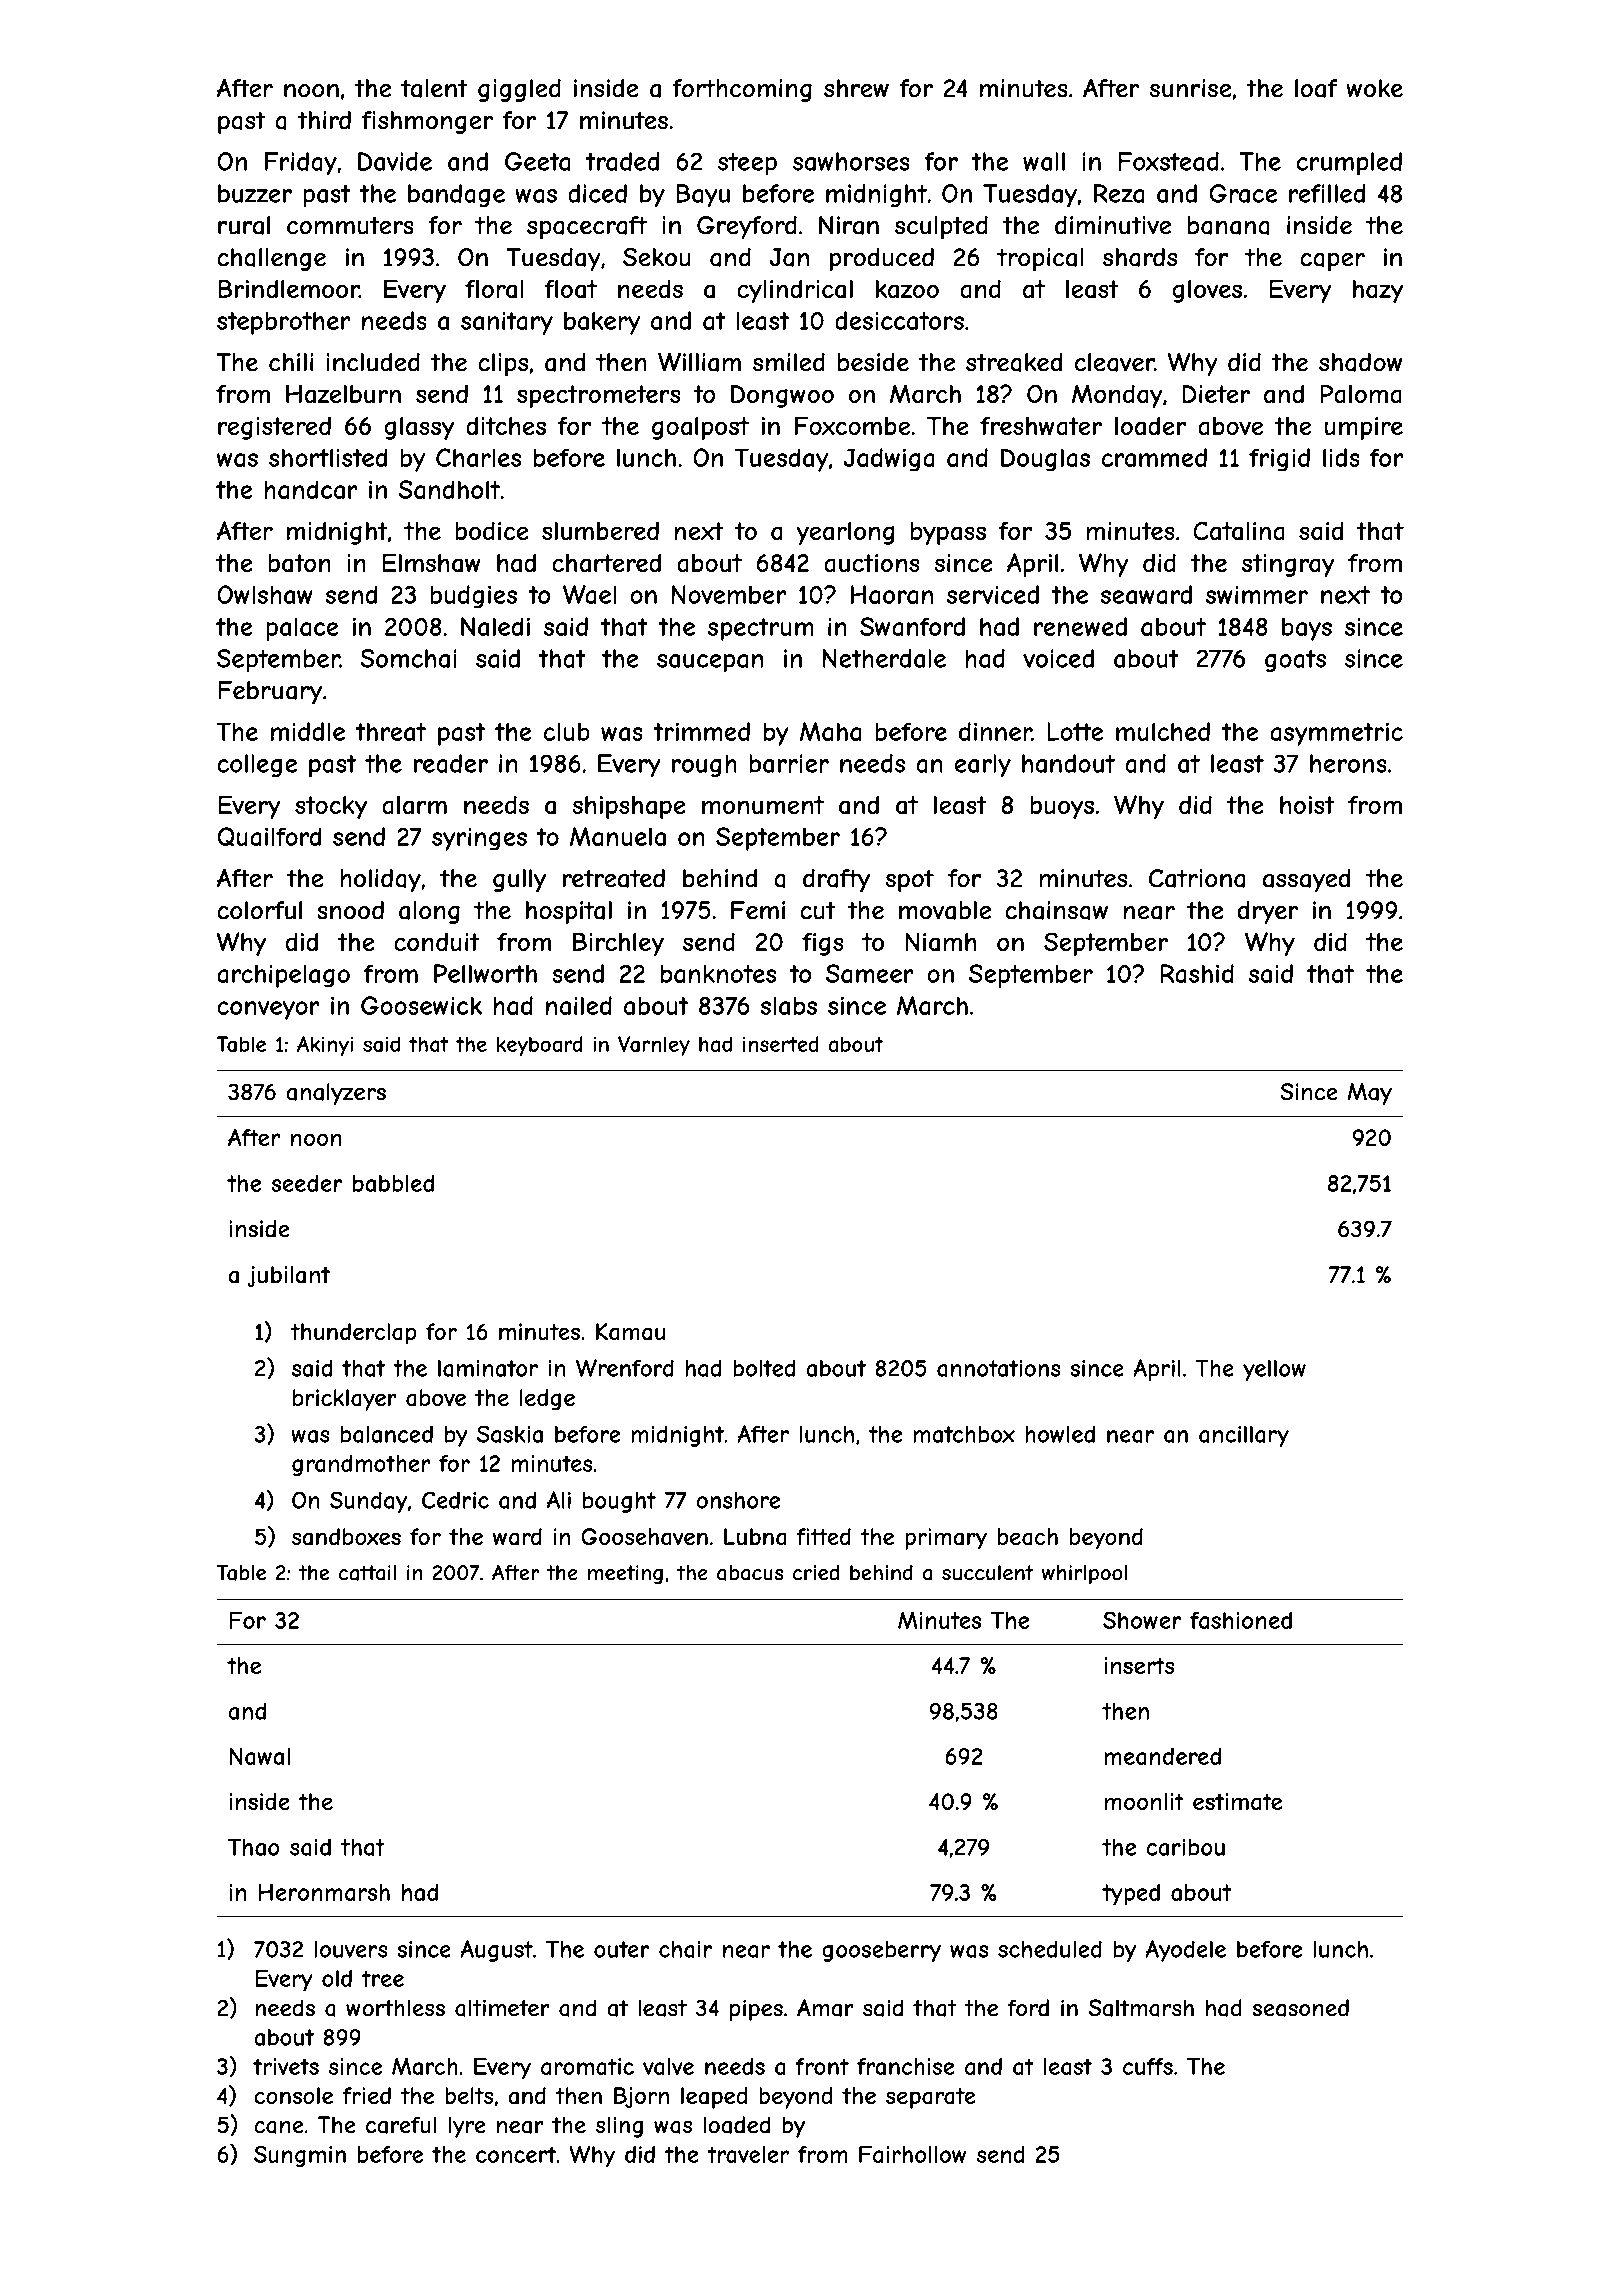 Image resolution: width=1620 pixels, height=2292 pixels. I want to click on Charles, so click(478, 457).
